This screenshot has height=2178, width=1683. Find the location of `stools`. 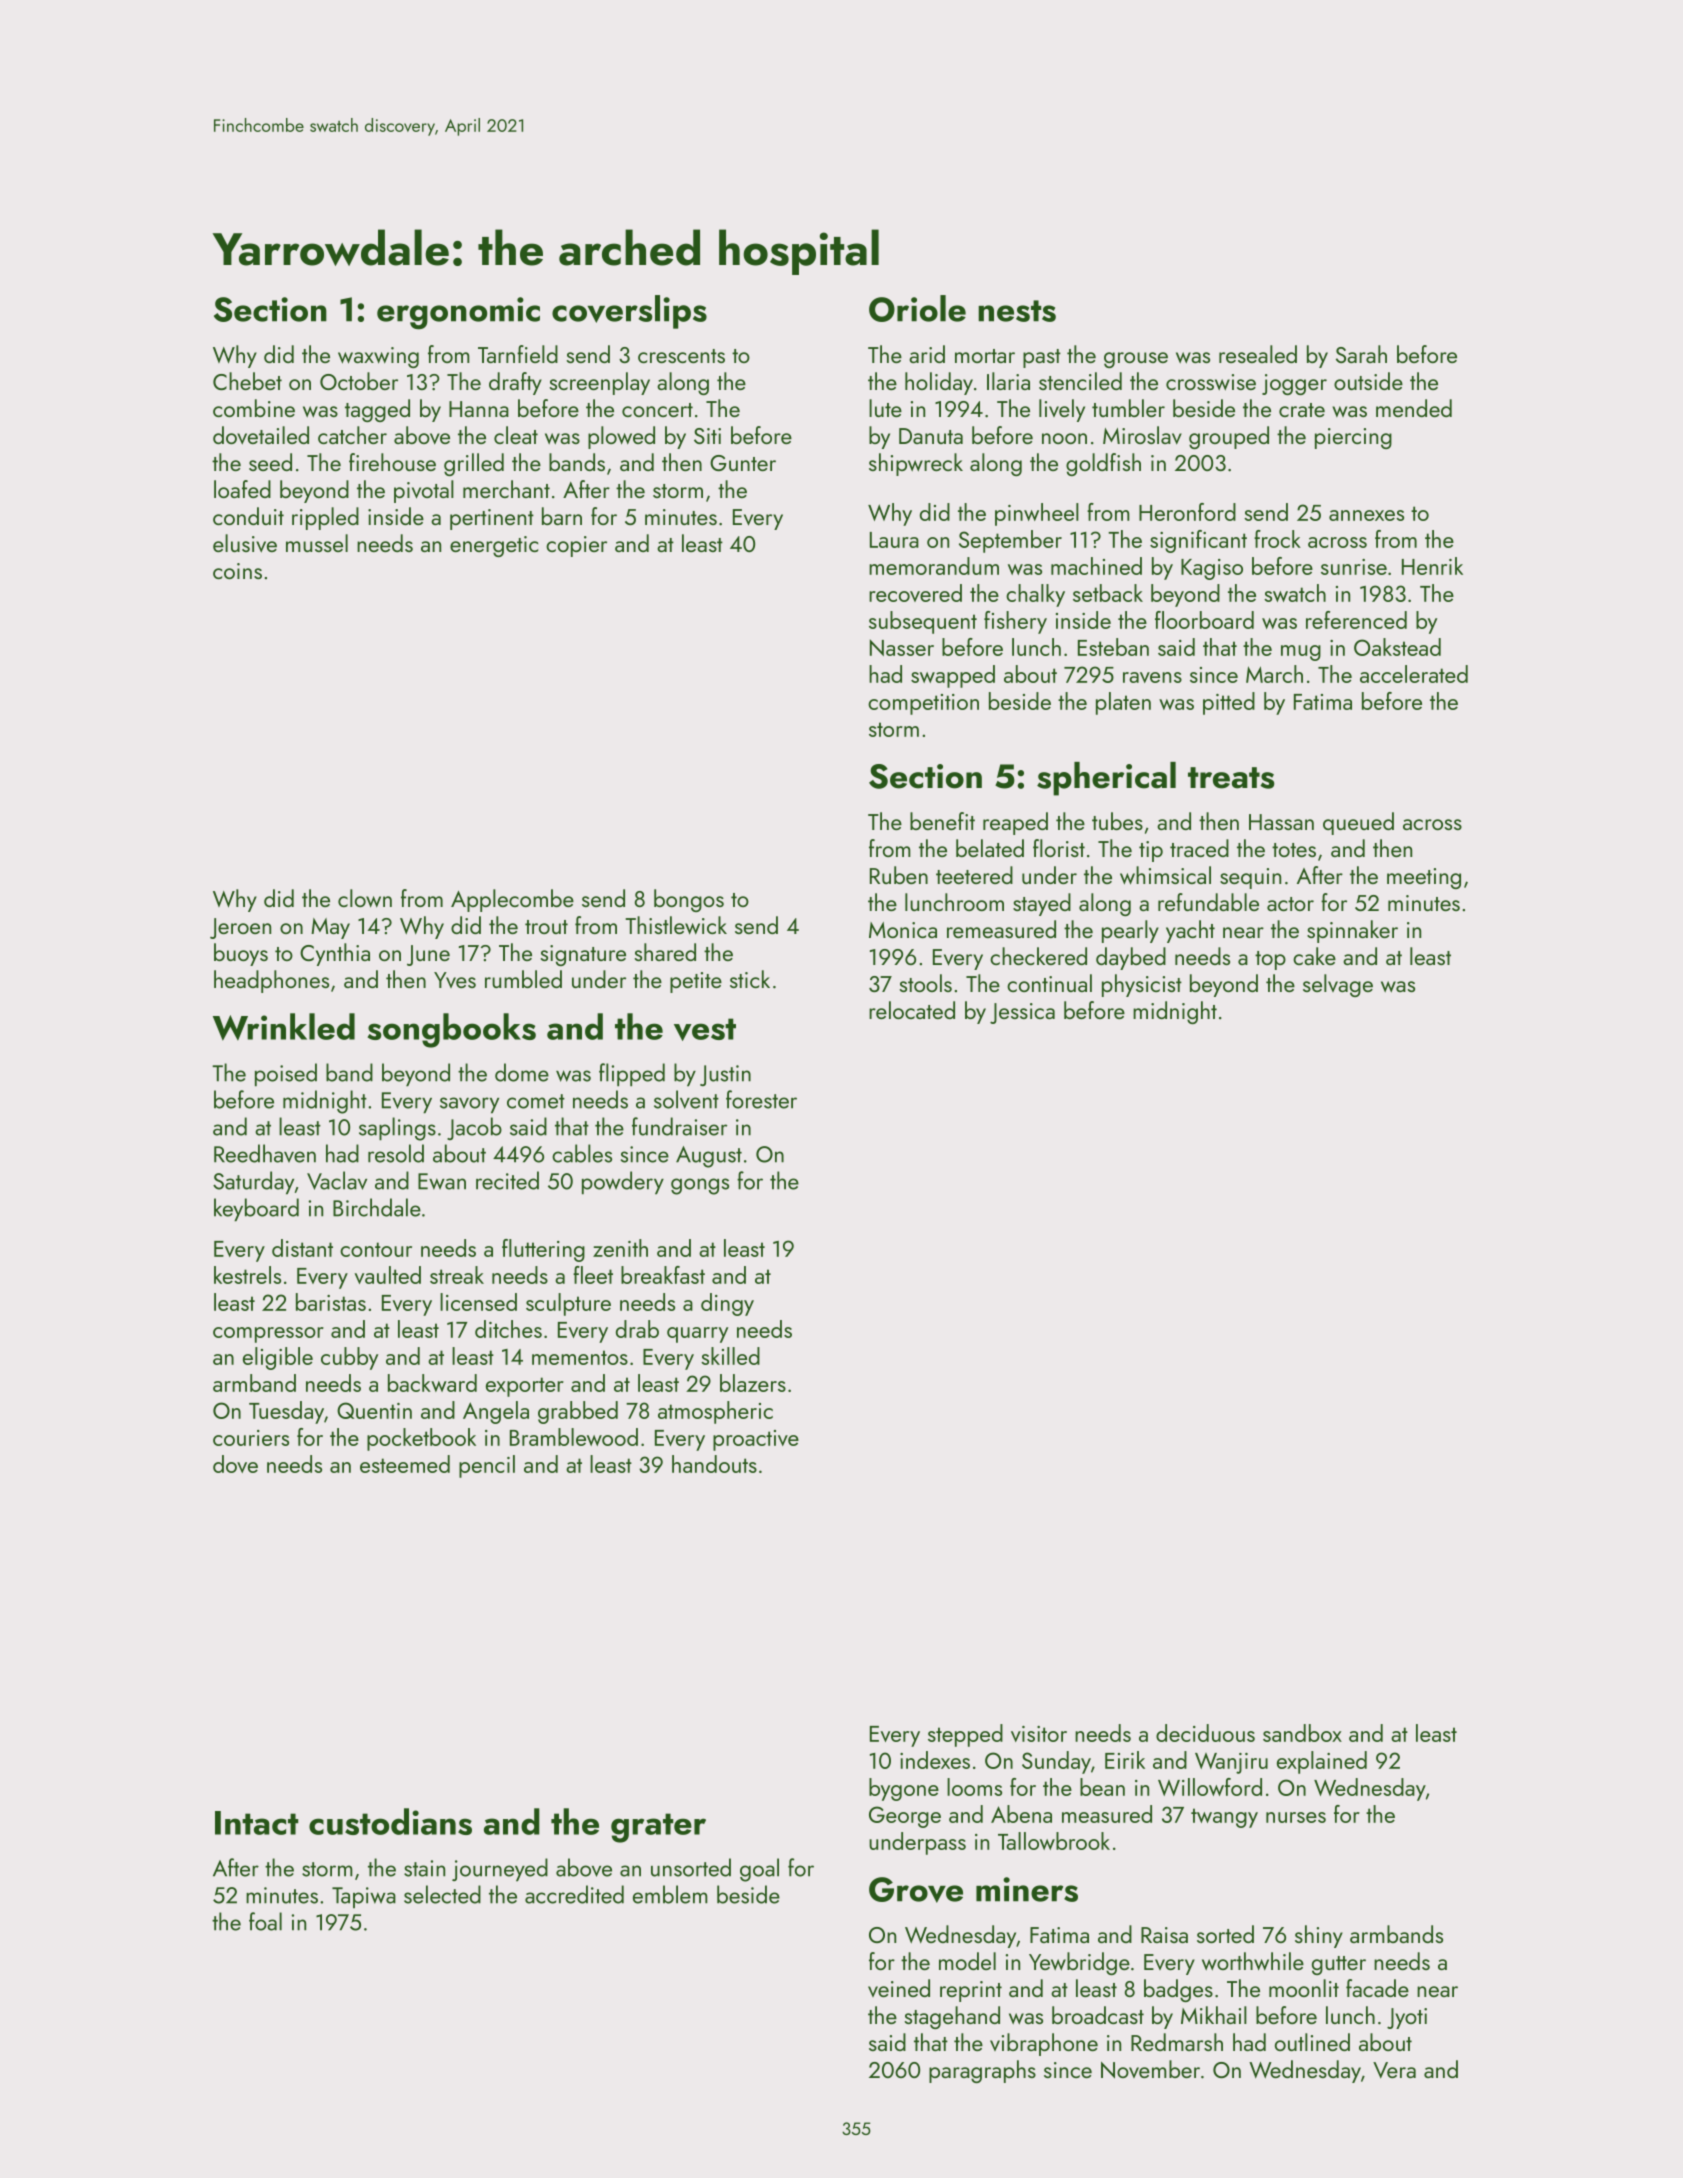

stools is located at coordinates (926, 983).
